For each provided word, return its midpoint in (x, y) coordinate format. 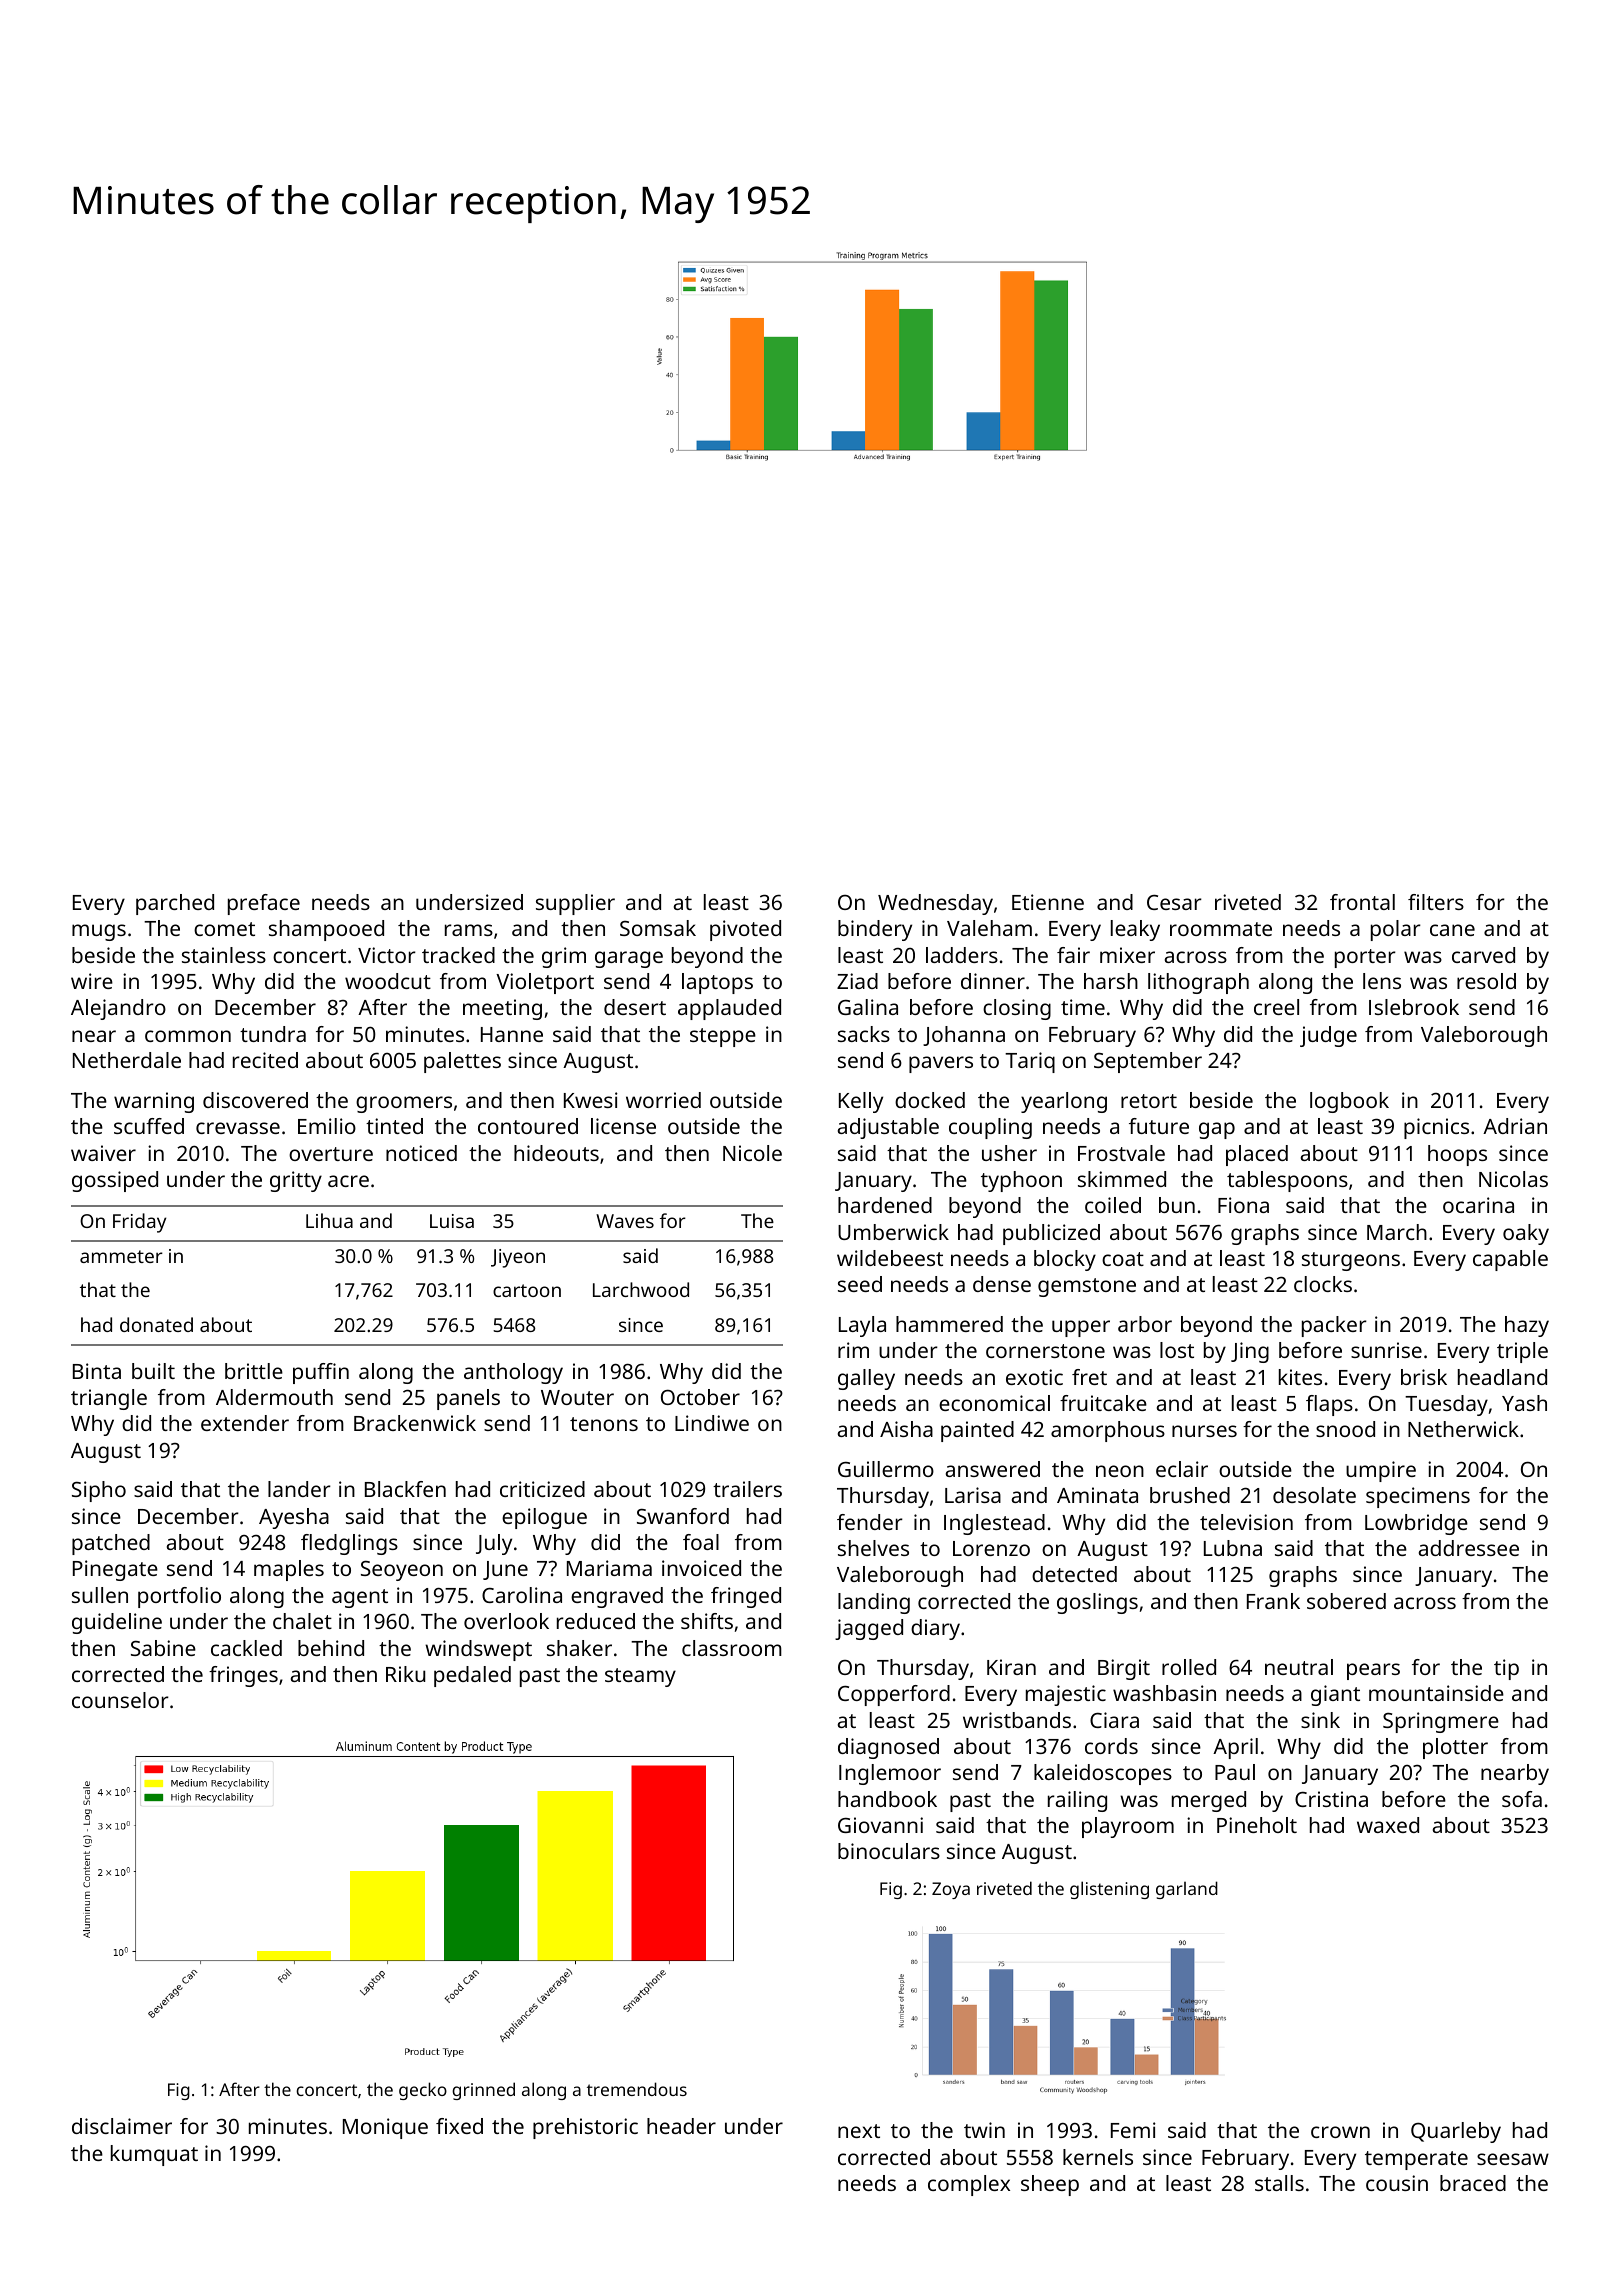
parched (175, 904)
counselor (120, 1700)
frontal (1362, 902)
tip (1506, 1669)
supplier (575, 904)
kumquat (154, 2155)
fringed (746, 1597)
